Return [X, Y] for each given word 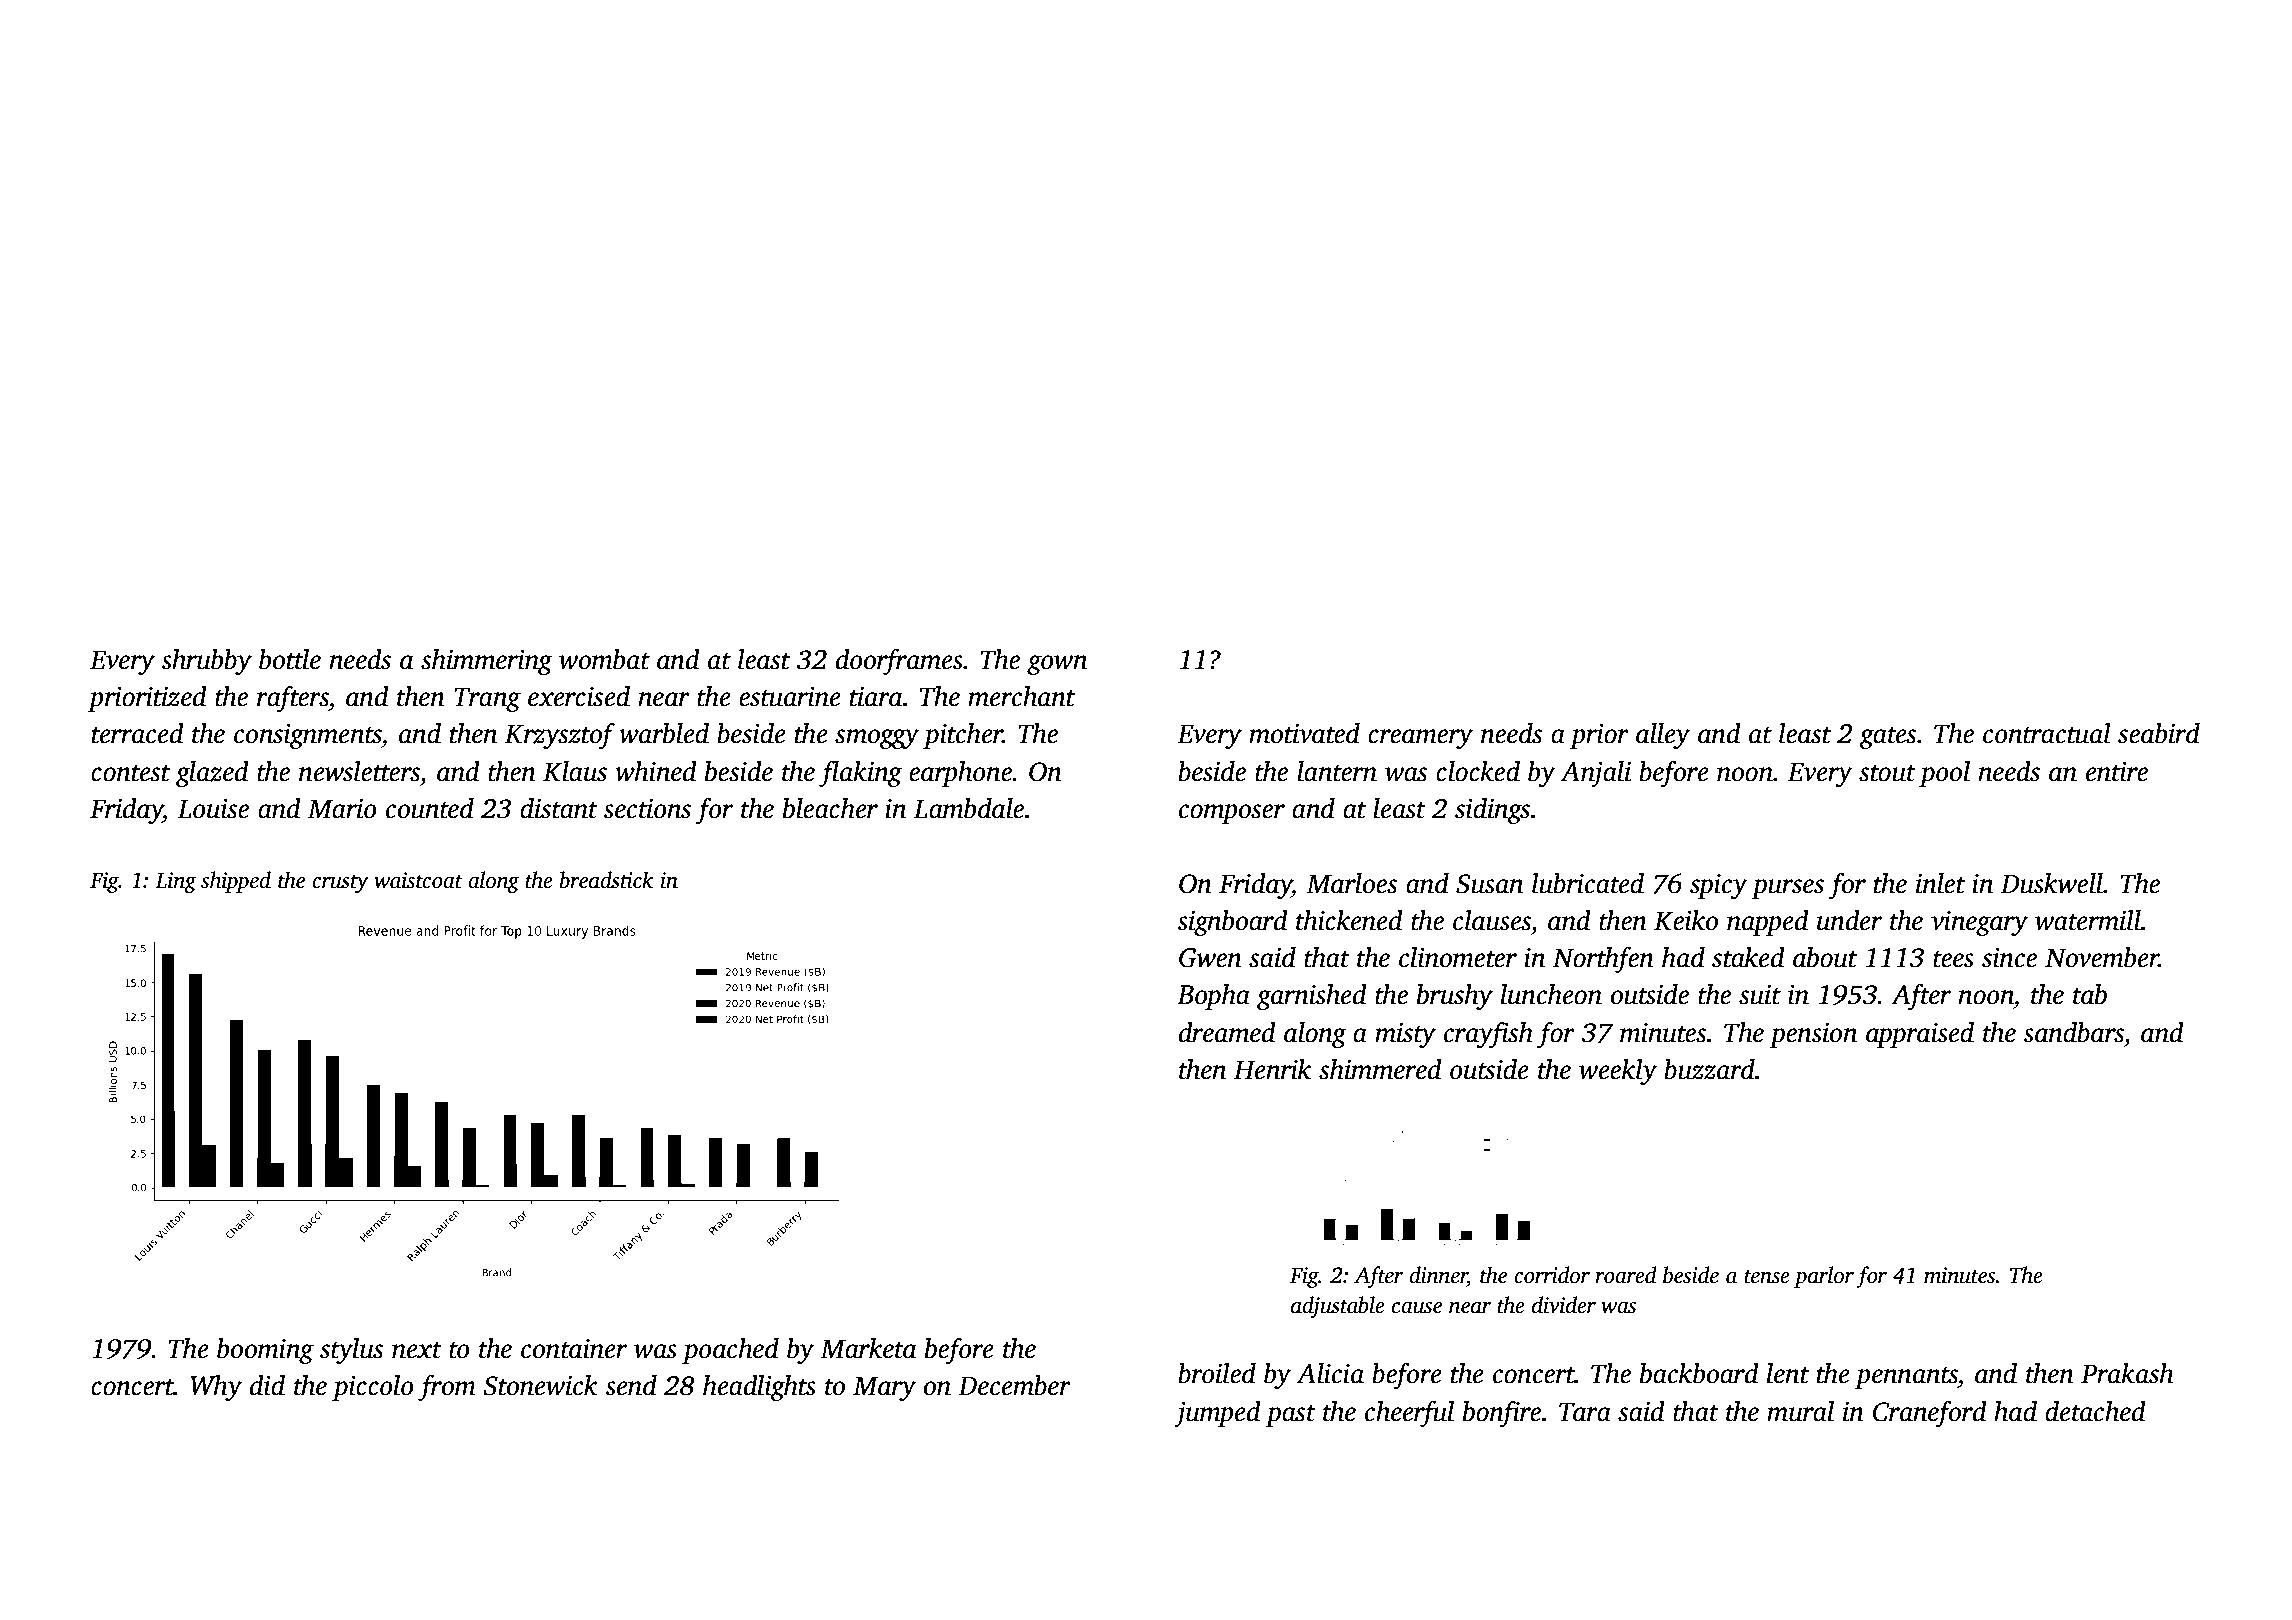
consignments [308, 736]
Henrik [1272, 1069]
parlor [1824, 1277]
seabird [2159, 733]
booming [265, 1351]
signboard [1232, 923]
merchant [1021, 696]
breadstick [607, 880]
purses [1787, 889]
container [574, 1349]
